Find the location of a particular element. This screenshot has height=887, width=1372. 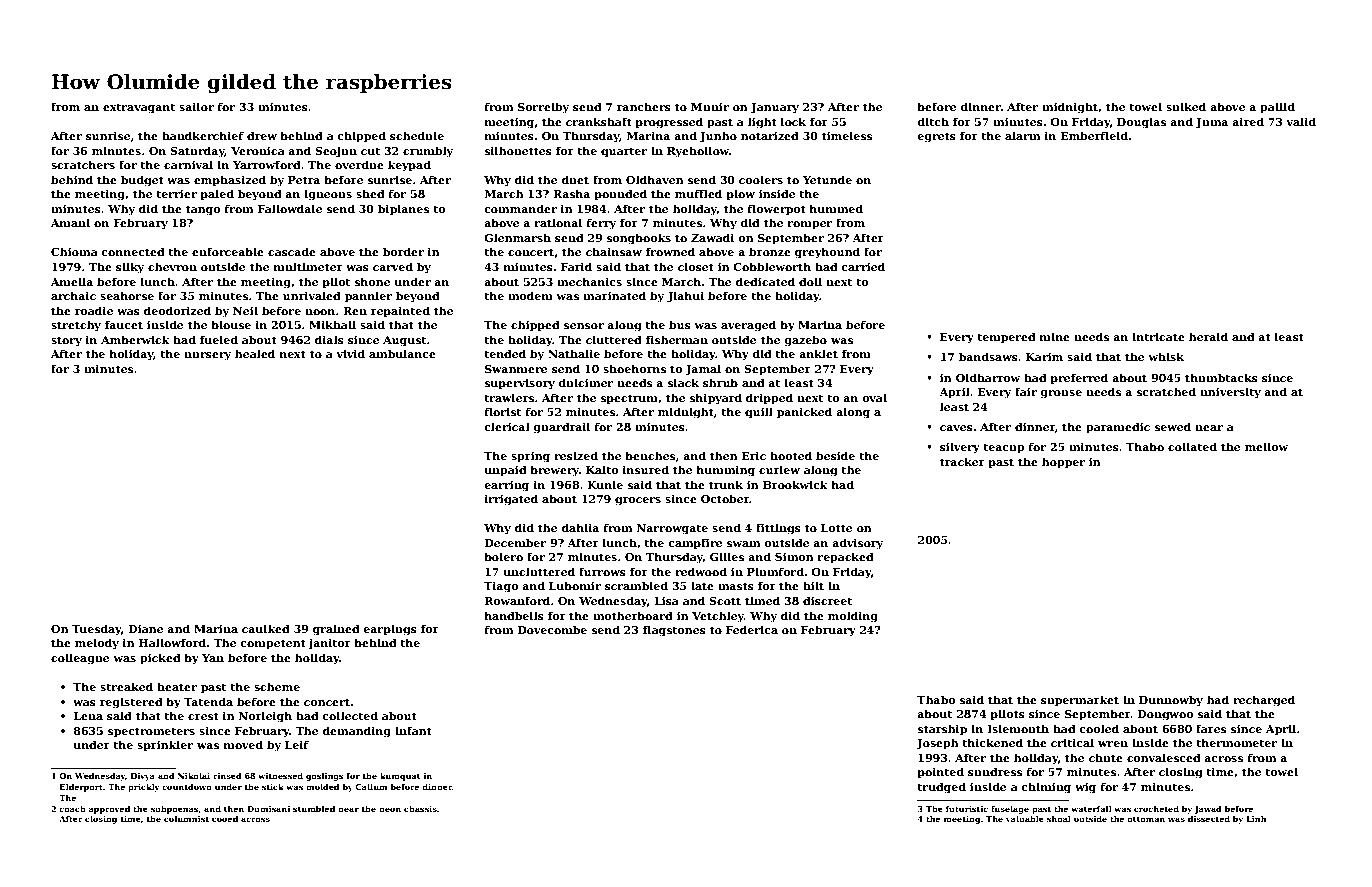

hopper is located at coordinates (1063, 463).
